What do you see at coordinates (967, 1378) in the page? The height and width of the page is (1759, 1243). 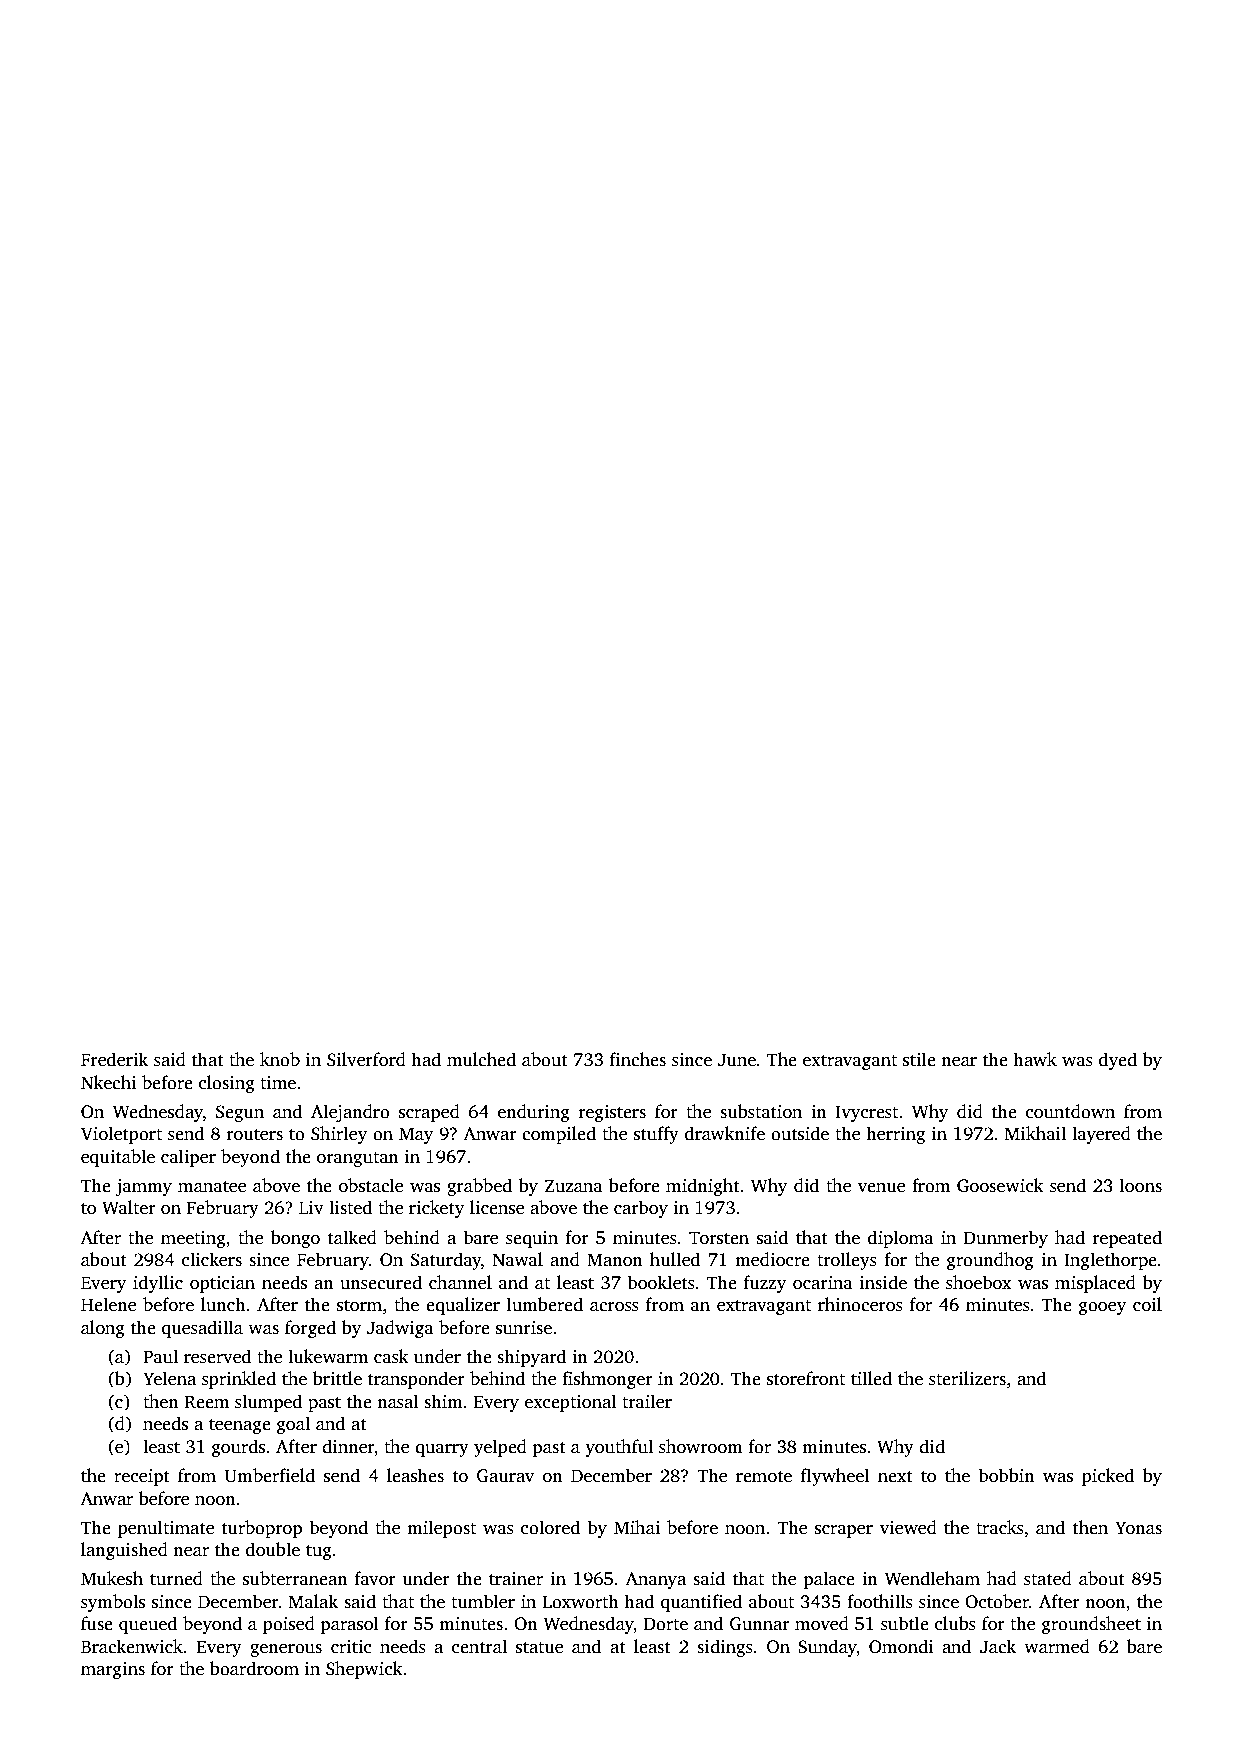 I see `sterilizers` at bounding box center [967, 1378].
